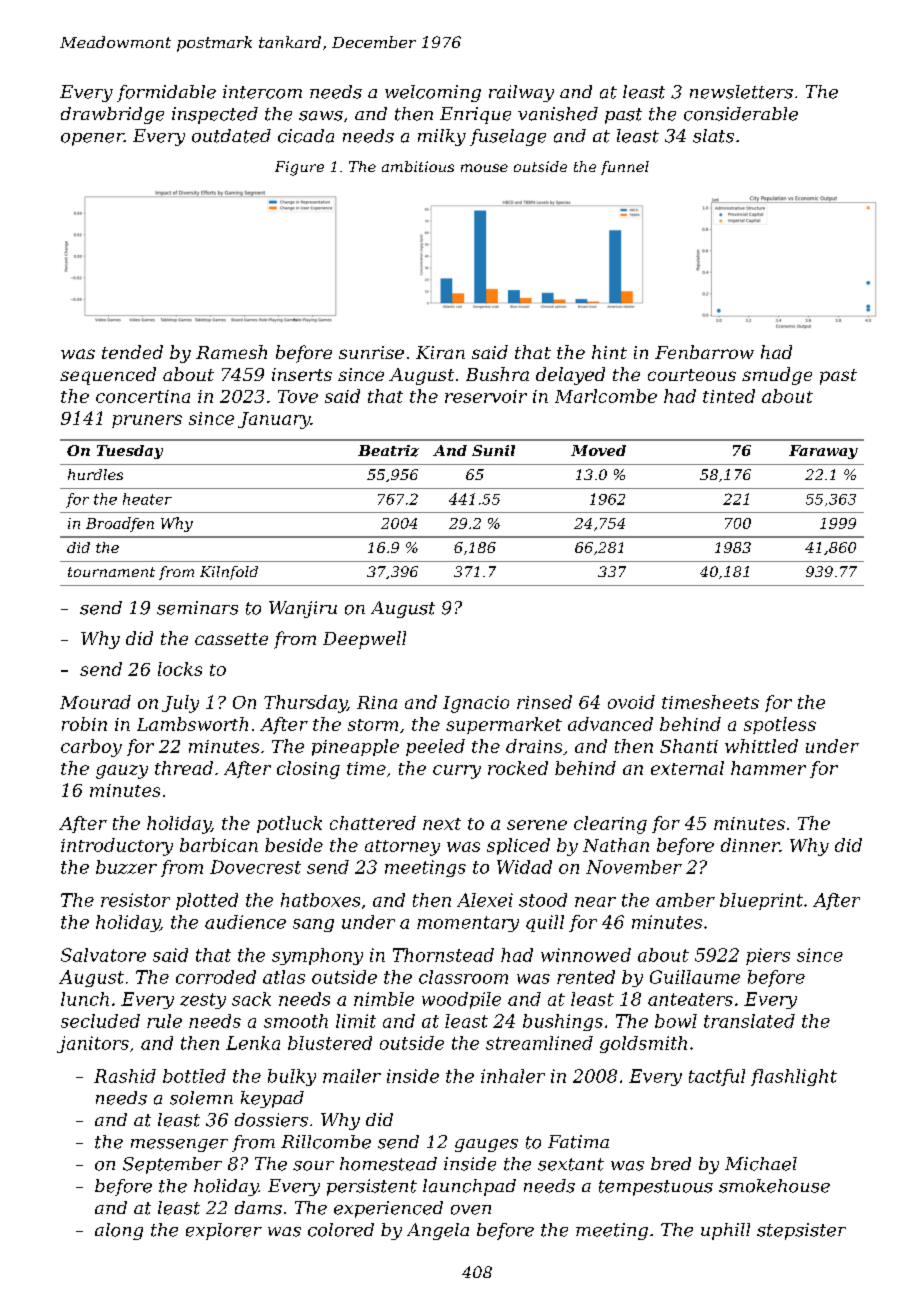 Image resolution: width=924 pixels, height=1308 pixels. What do you see at coordinates (108, 376) in the screenshot?
I see `sequenced` at bounding box center [108, 376].
